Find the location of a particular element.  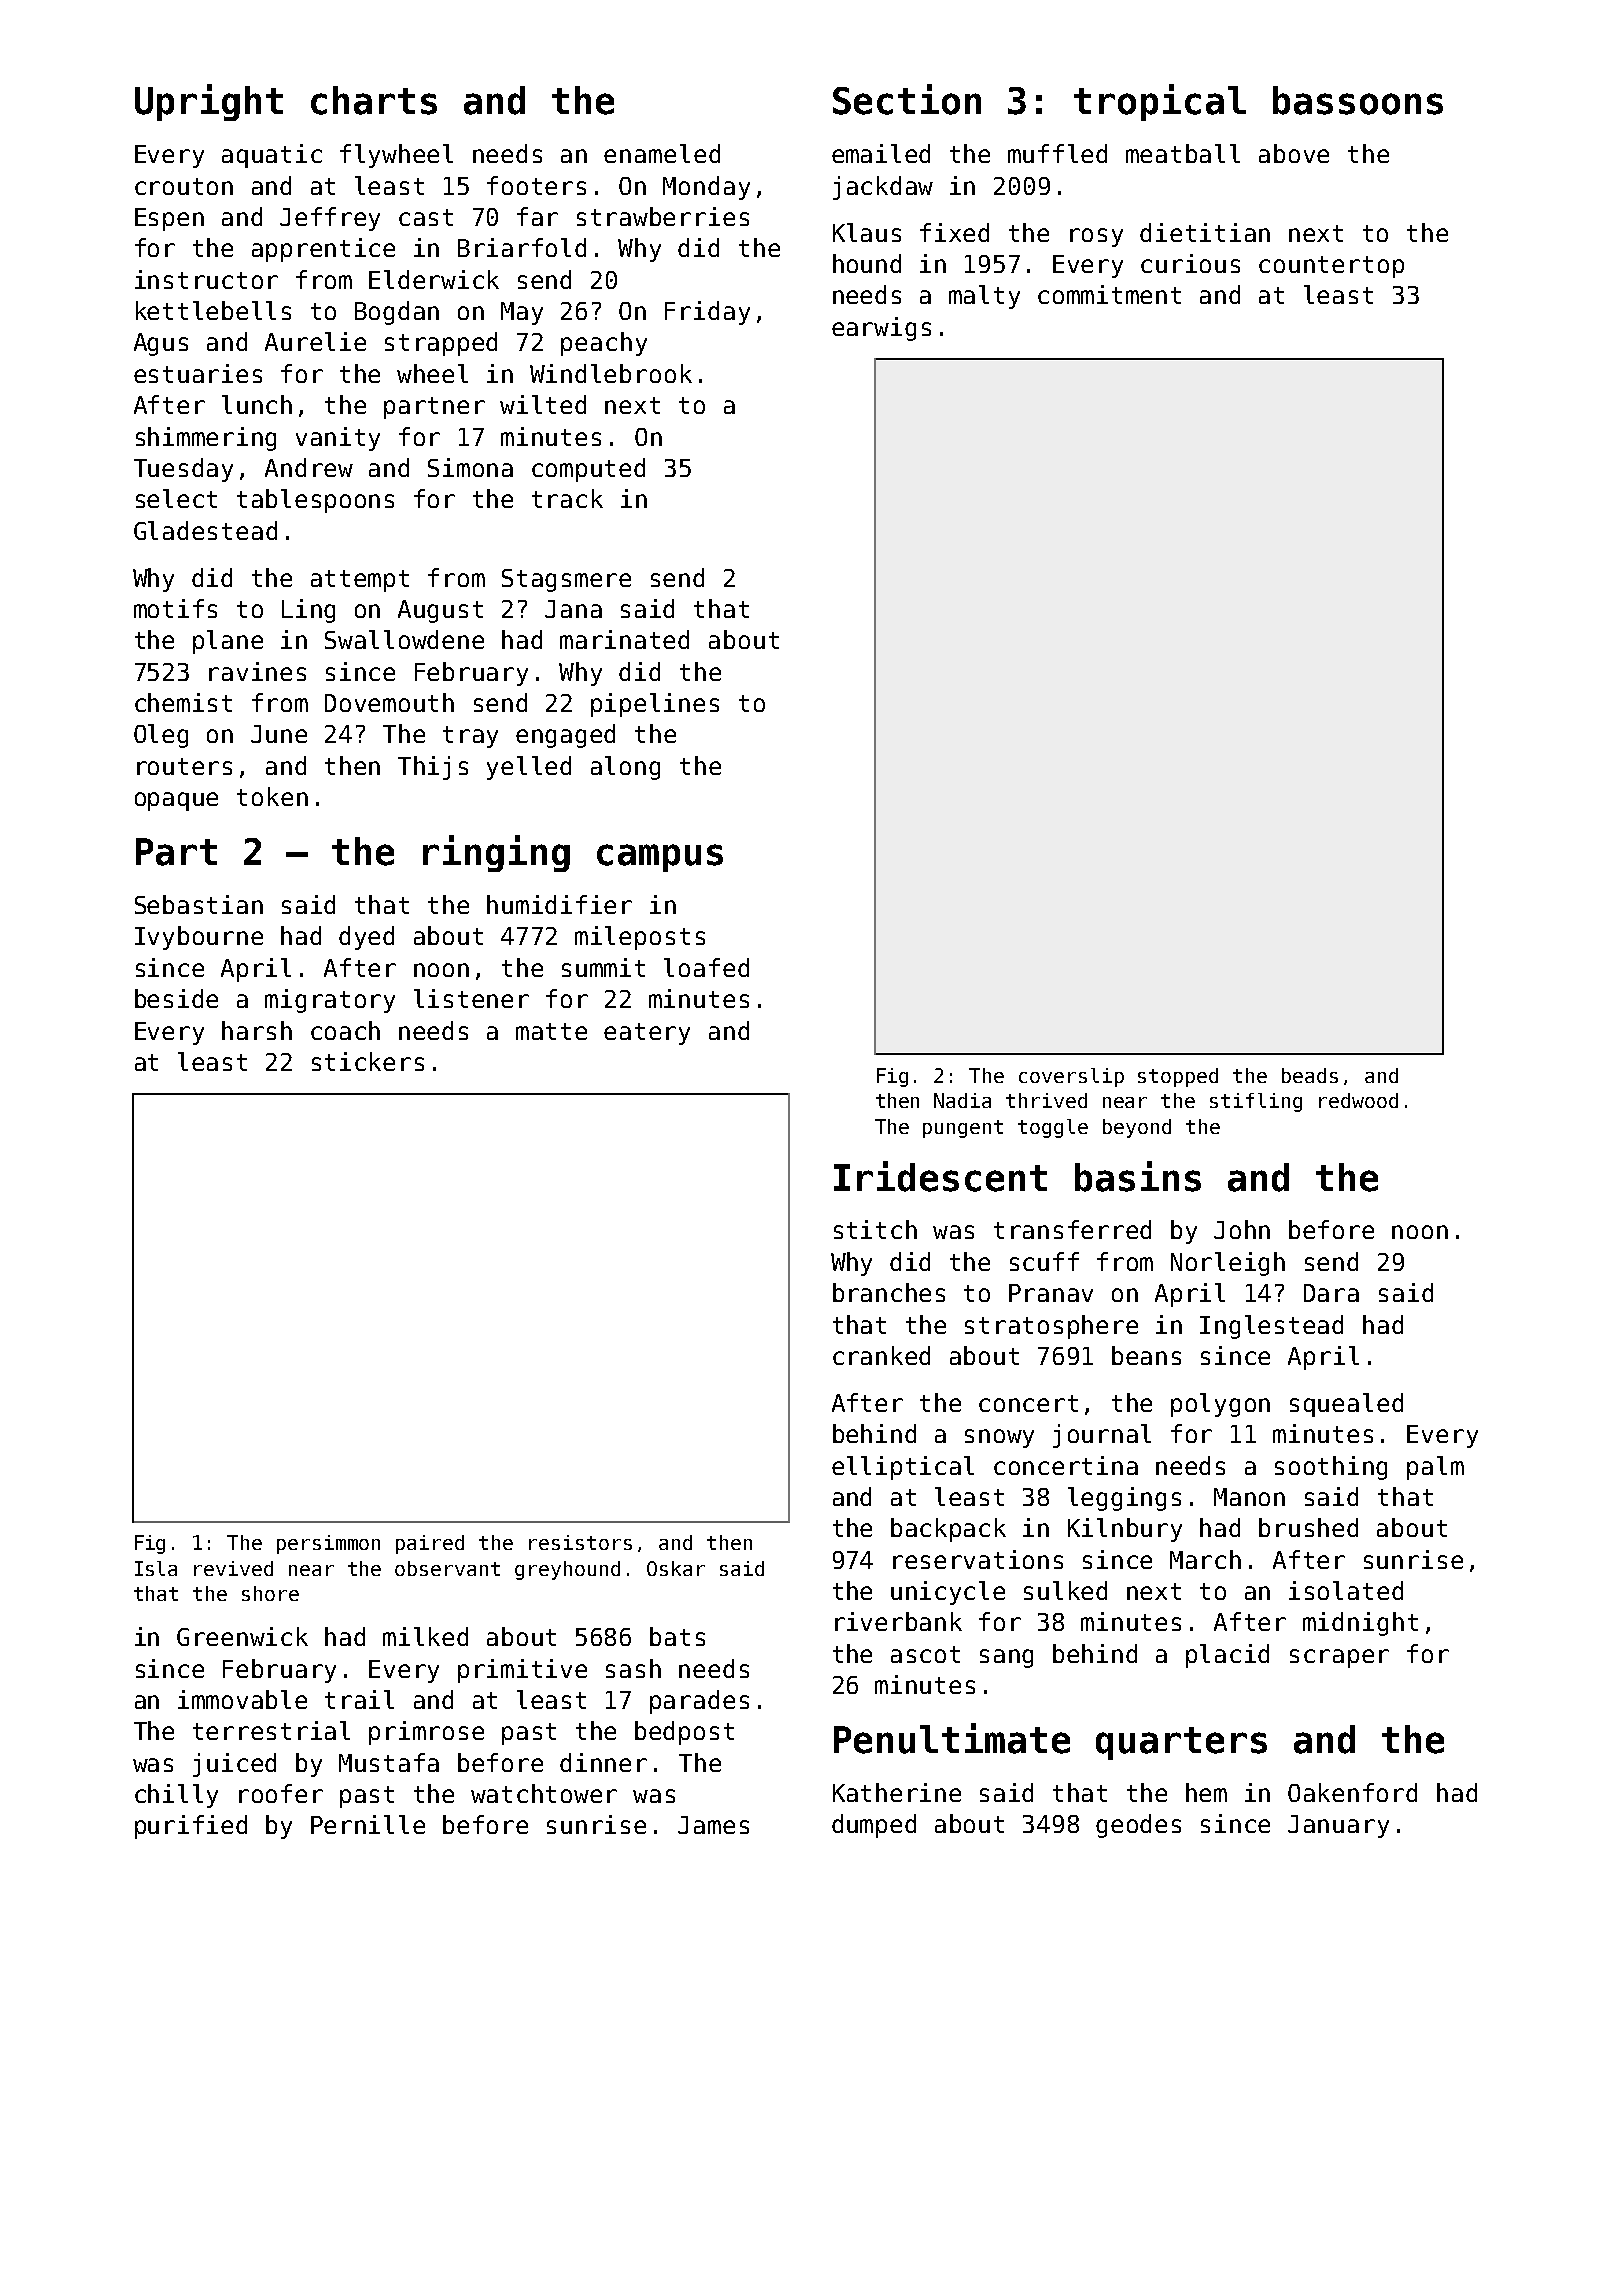

geodes is located at coordinates (1138, 1826).
